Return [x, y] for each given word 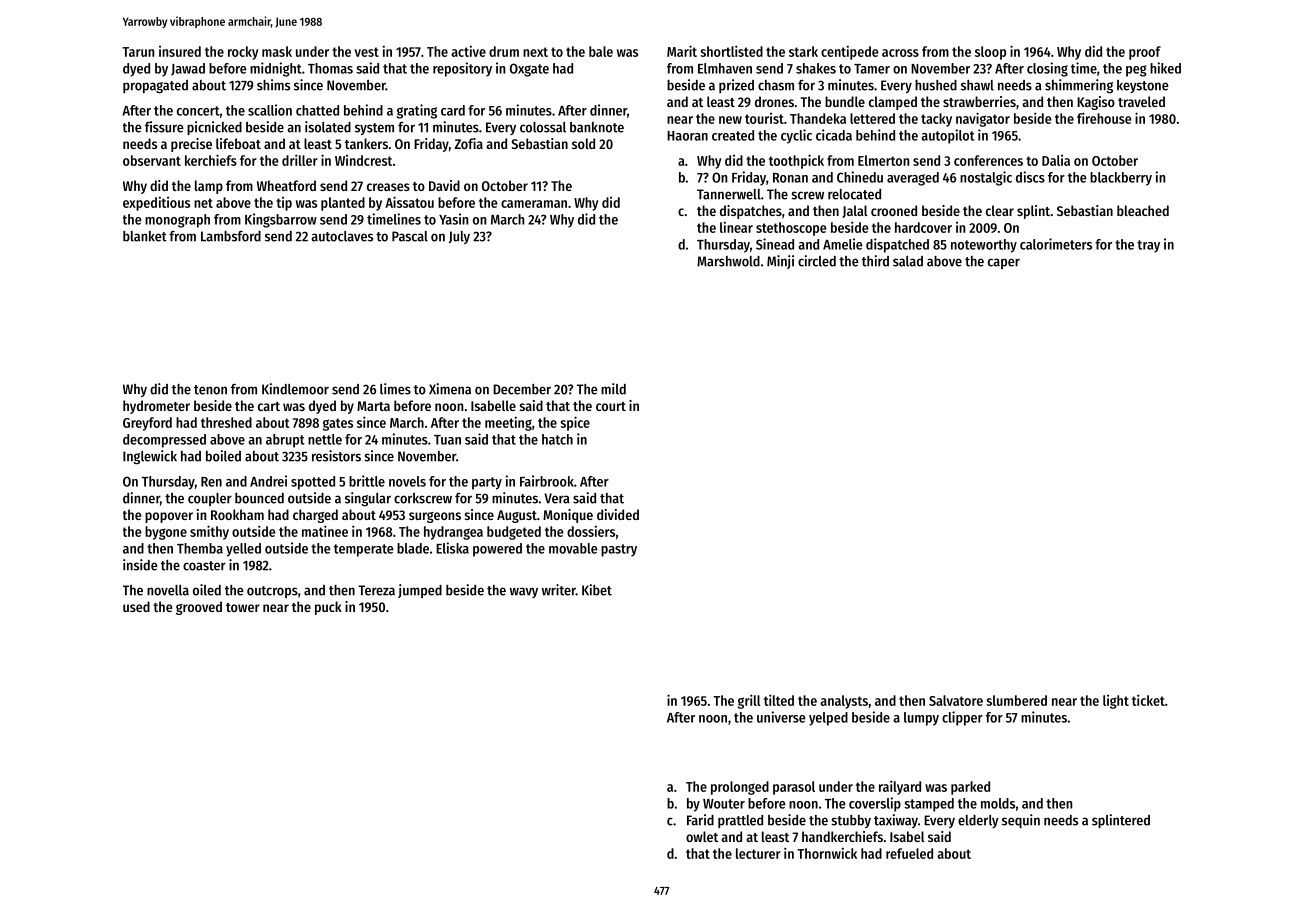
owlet [702, 836]
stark [803, 51]
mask [277, 51]
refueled [909, 853]
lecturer [758, 853]
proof [1145, 53]
